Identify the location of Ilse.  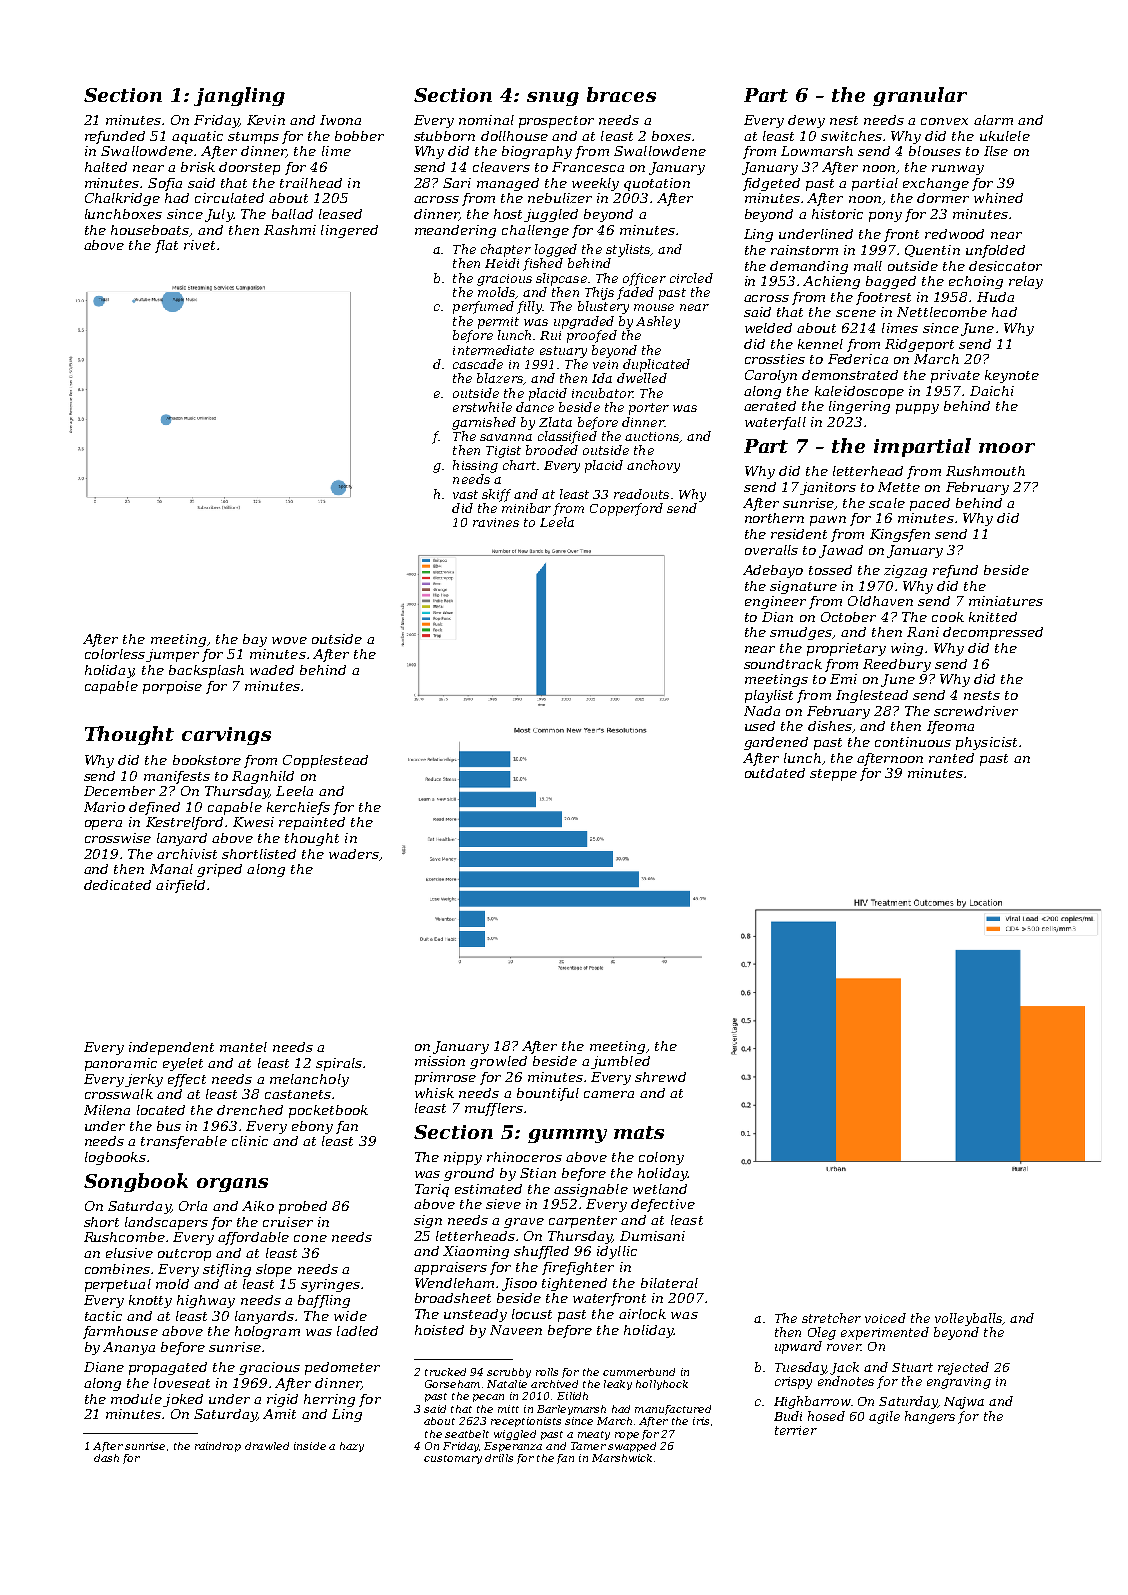
(996, 151).
